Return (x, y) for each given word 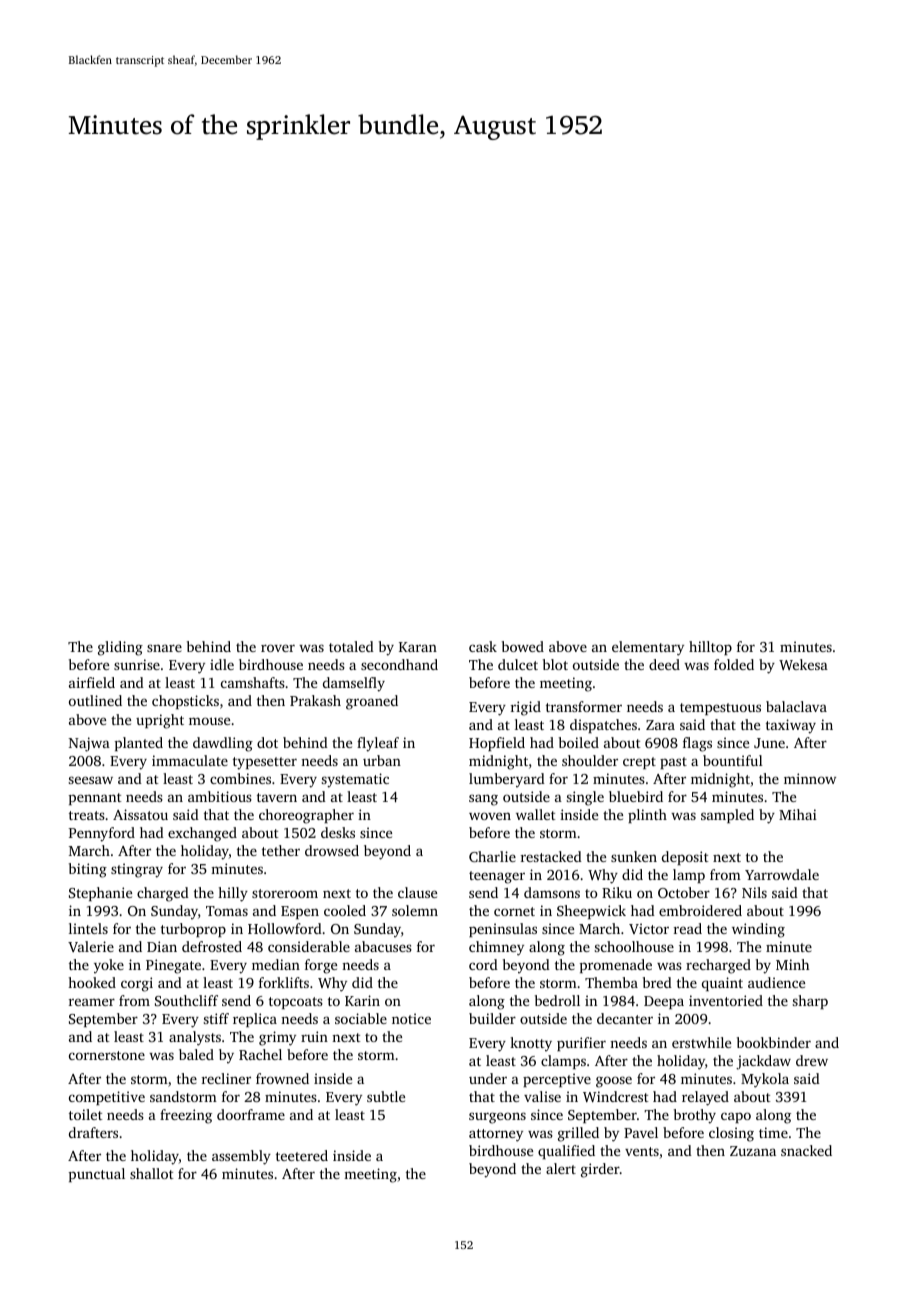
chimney (496, 948)
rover (278, 648)
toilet (86, 1114)
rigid (526, 708)
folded (734, 664)
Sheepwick (591, 912)
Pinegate (173, 966)
